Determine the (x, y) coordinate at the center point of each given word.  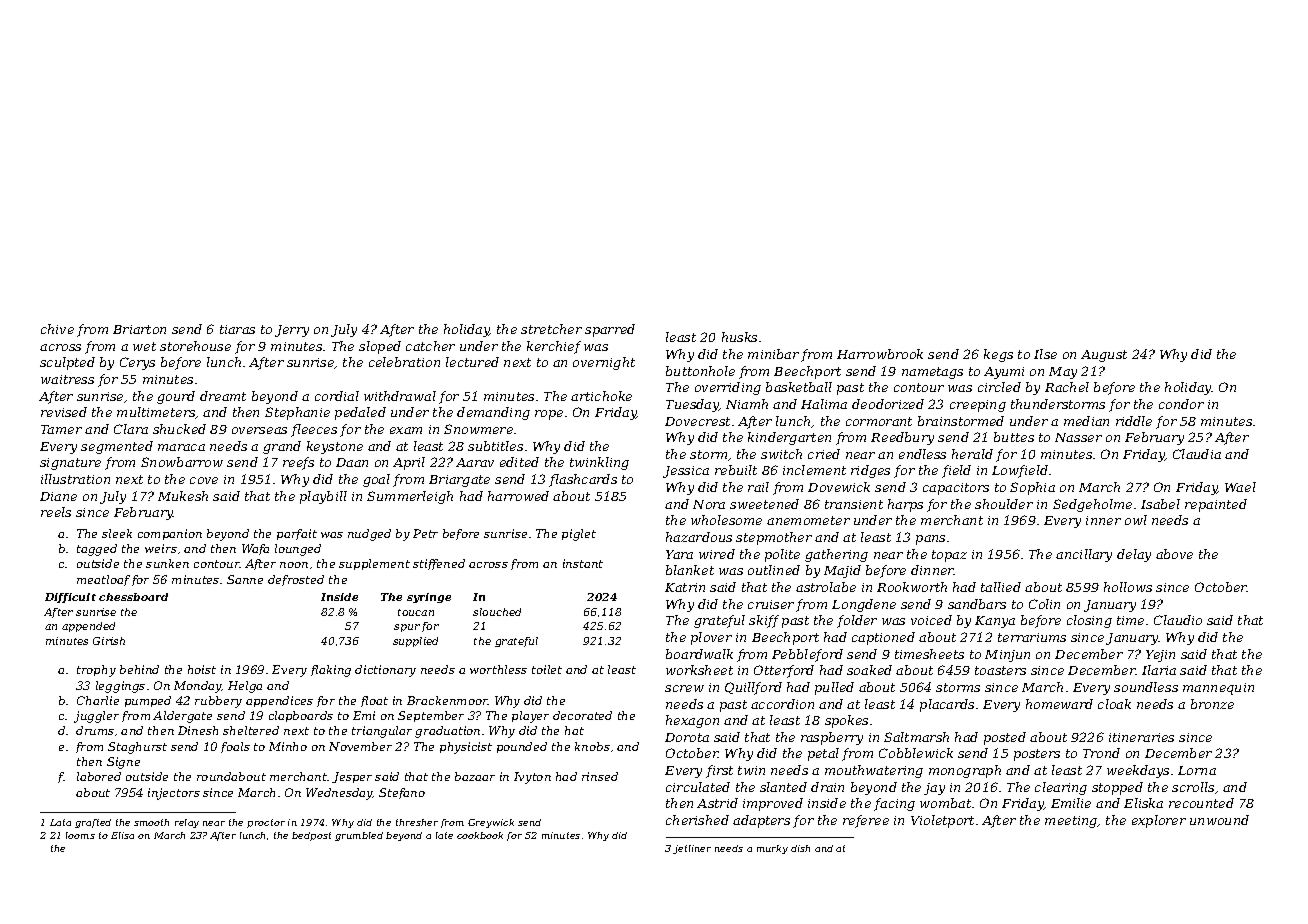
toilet (547, 669)
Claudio (1178, 620)
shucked (179, 429)
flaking (331, 671)
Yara (679, 554)
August (1104, 356)
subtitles (495, 446)
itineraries (1141, 737)
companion (170, 534)
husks (739, 337)
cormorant (879, 421)
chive (57, 329)
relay (187, 823)
